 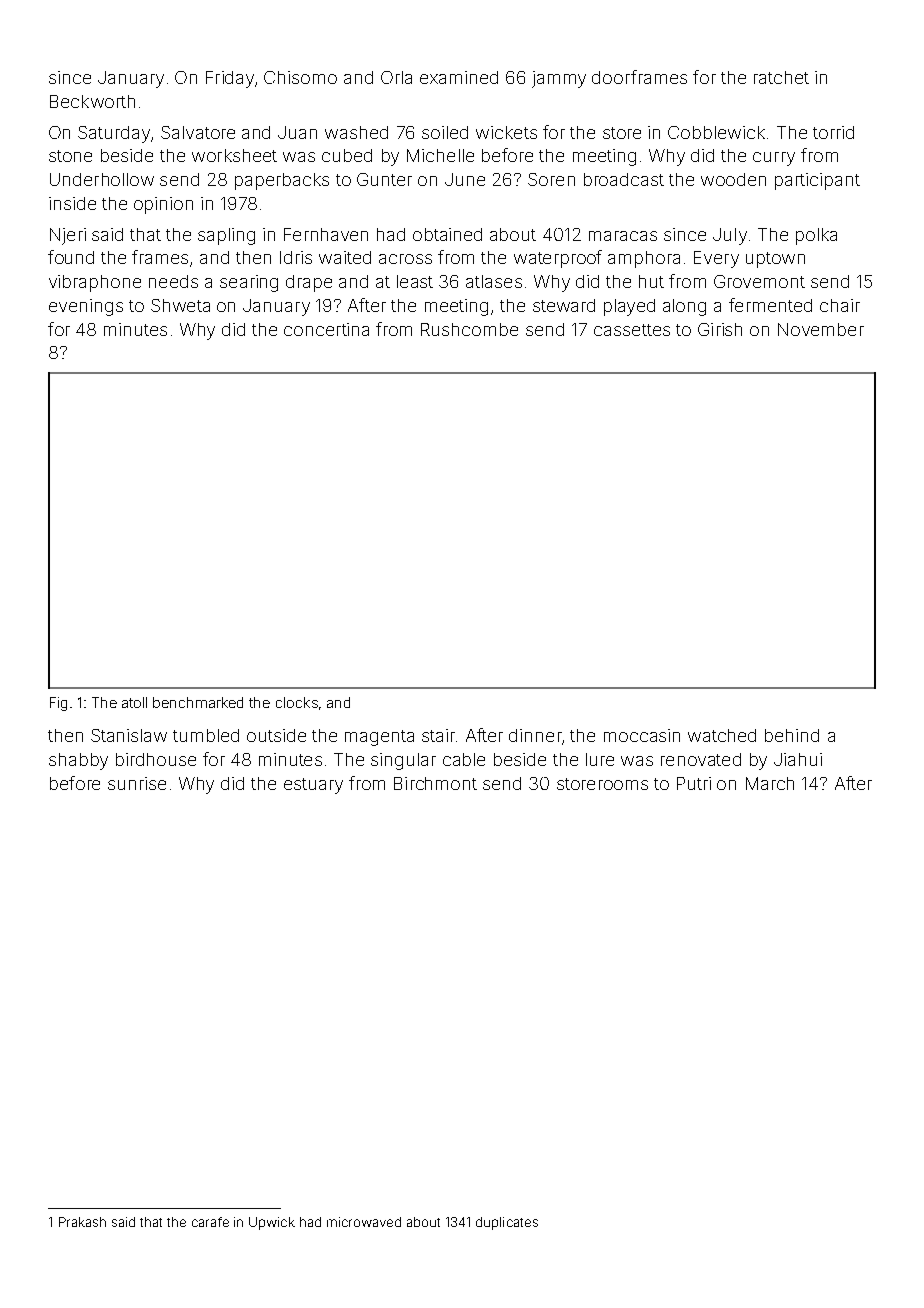 What do you see at coordinates (821, 329) in the screenshot?
I see `November` at bounding box center [821, 329].
